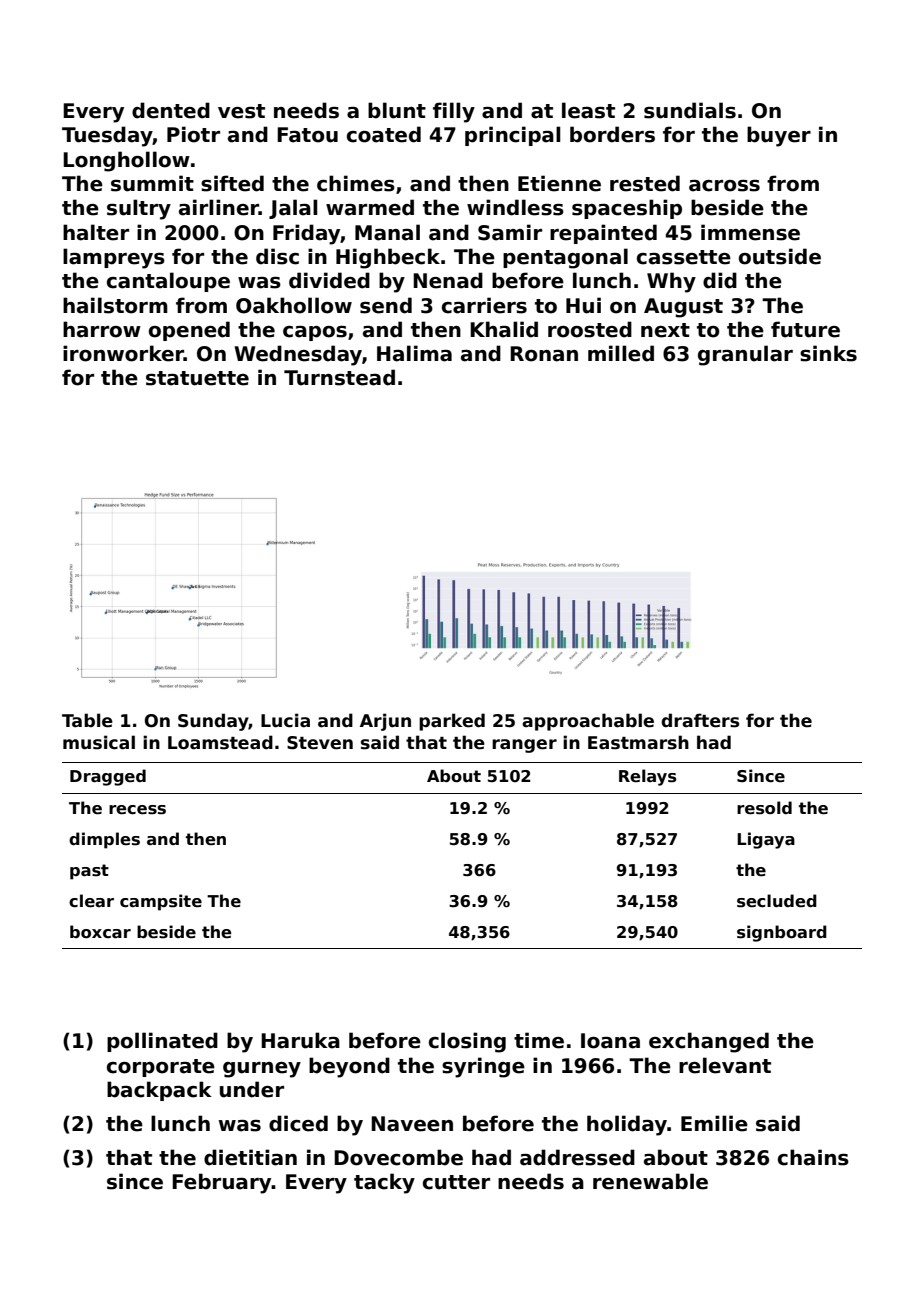 The height and width of the screenshot is (1314, 924). Describe the element at coordinates (780, 256) in the screenshot. I see `outside` at that location.
